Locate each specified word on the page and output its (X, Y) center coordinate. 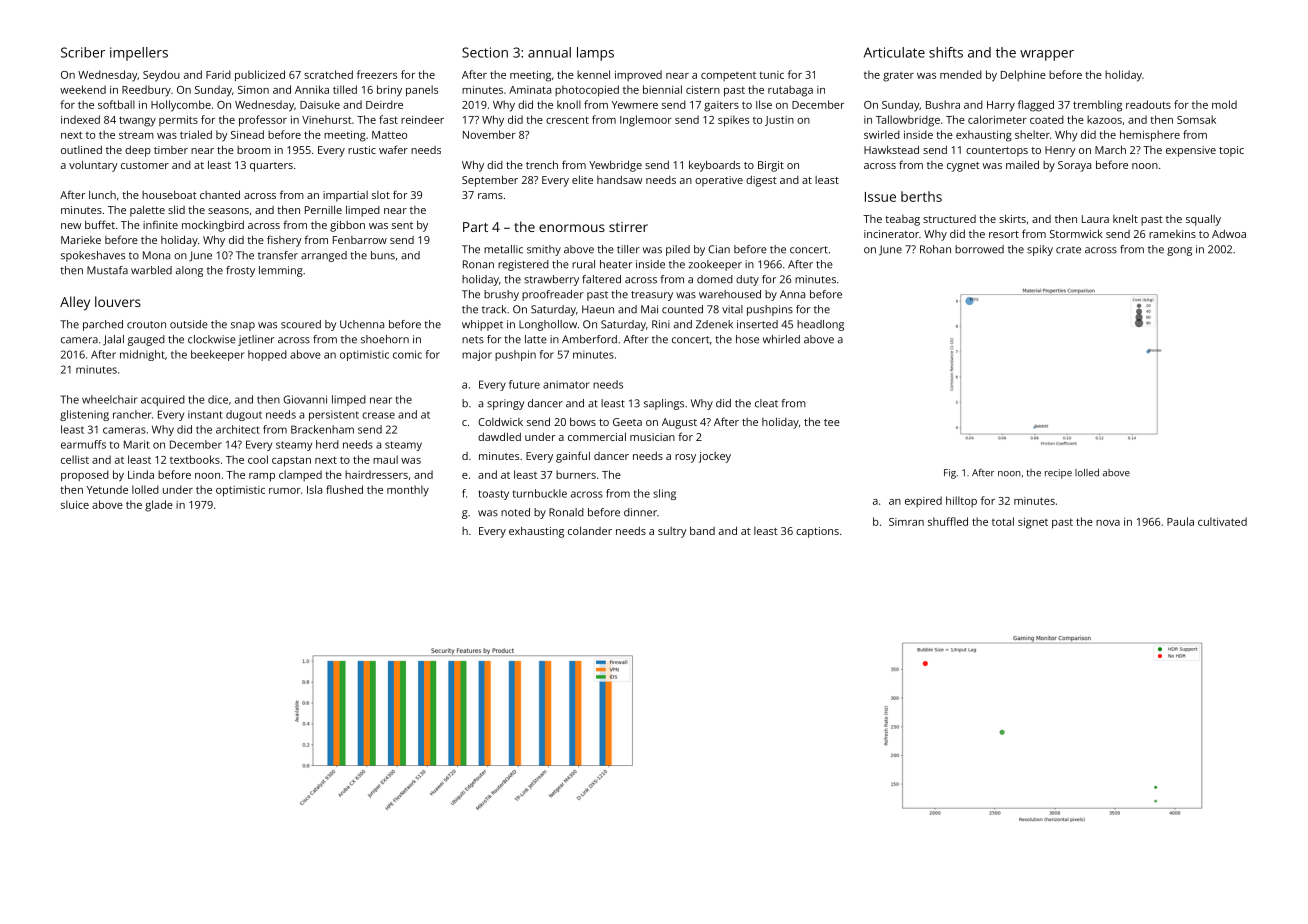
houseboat (169, 194)
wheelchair (109, 399)
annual (549, 52)
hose (747, 339)
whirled (781, 339)
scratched (328, 74)
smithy (544, 250)
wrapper (1047, 55)
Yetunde (107, 489)
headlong (820, 325)
